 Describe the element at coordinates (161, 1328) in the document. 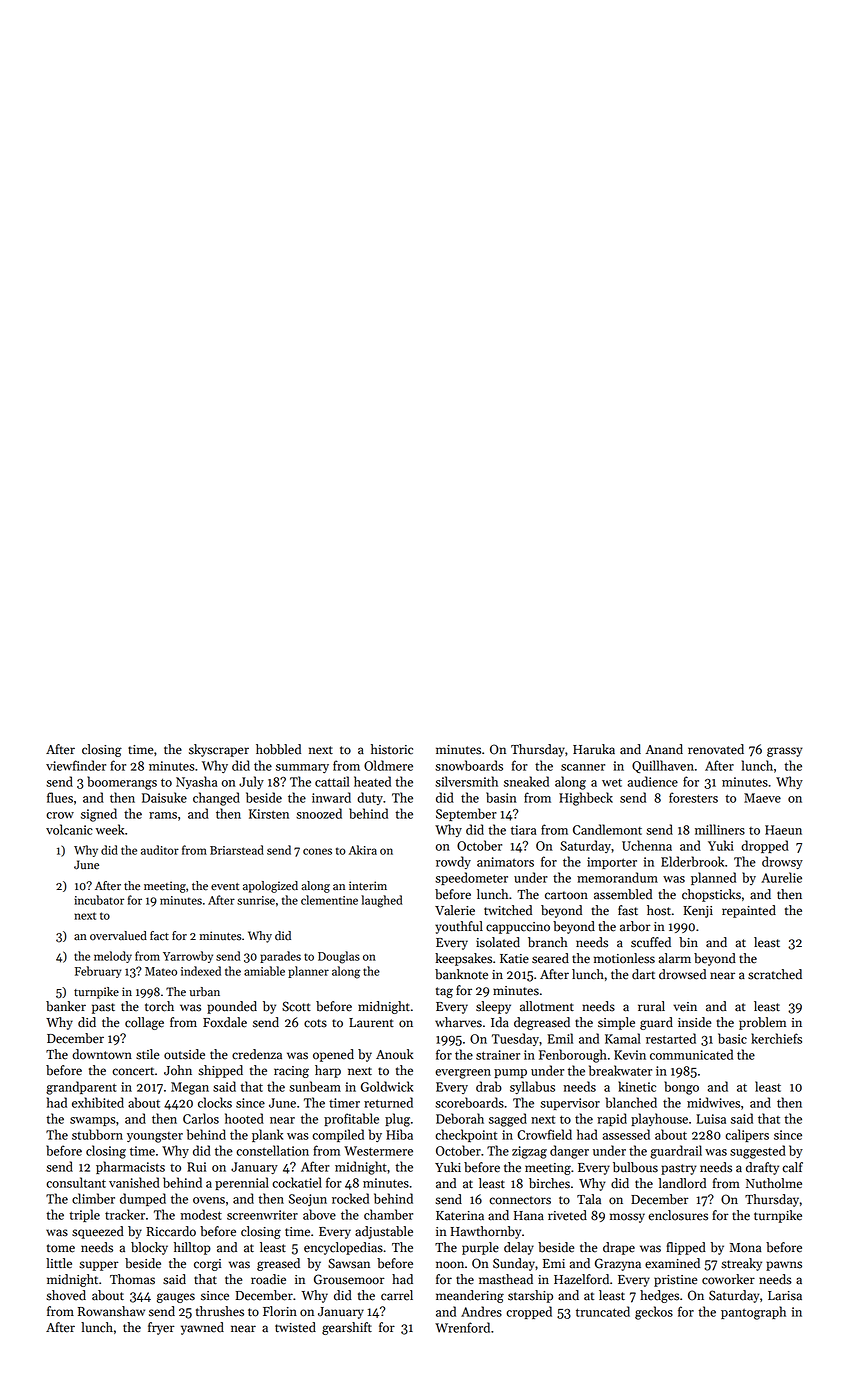

I see `fryer` at that location.
